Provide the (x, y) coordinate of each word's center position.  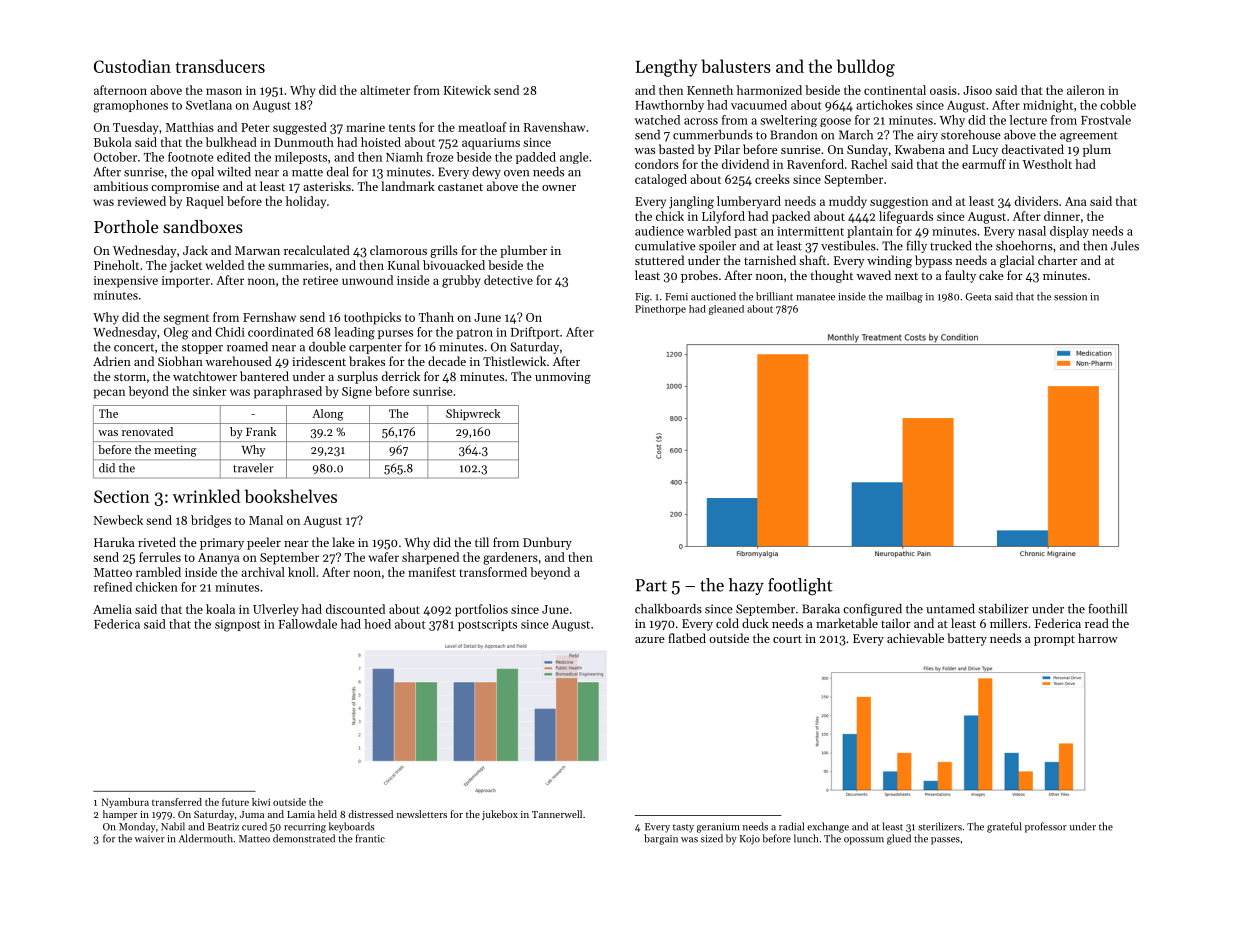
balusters (736, 66)
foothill (1107, 608)
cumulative (665, 246)
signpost (238, 626)
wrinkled (206, 496)
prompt (1054, 640)
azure (650, 640)
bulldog (866, 68)
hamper (120, 815)
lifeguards (906, 217)
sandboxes (203, 226)
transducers (220, 66)
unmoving (563, 378)
